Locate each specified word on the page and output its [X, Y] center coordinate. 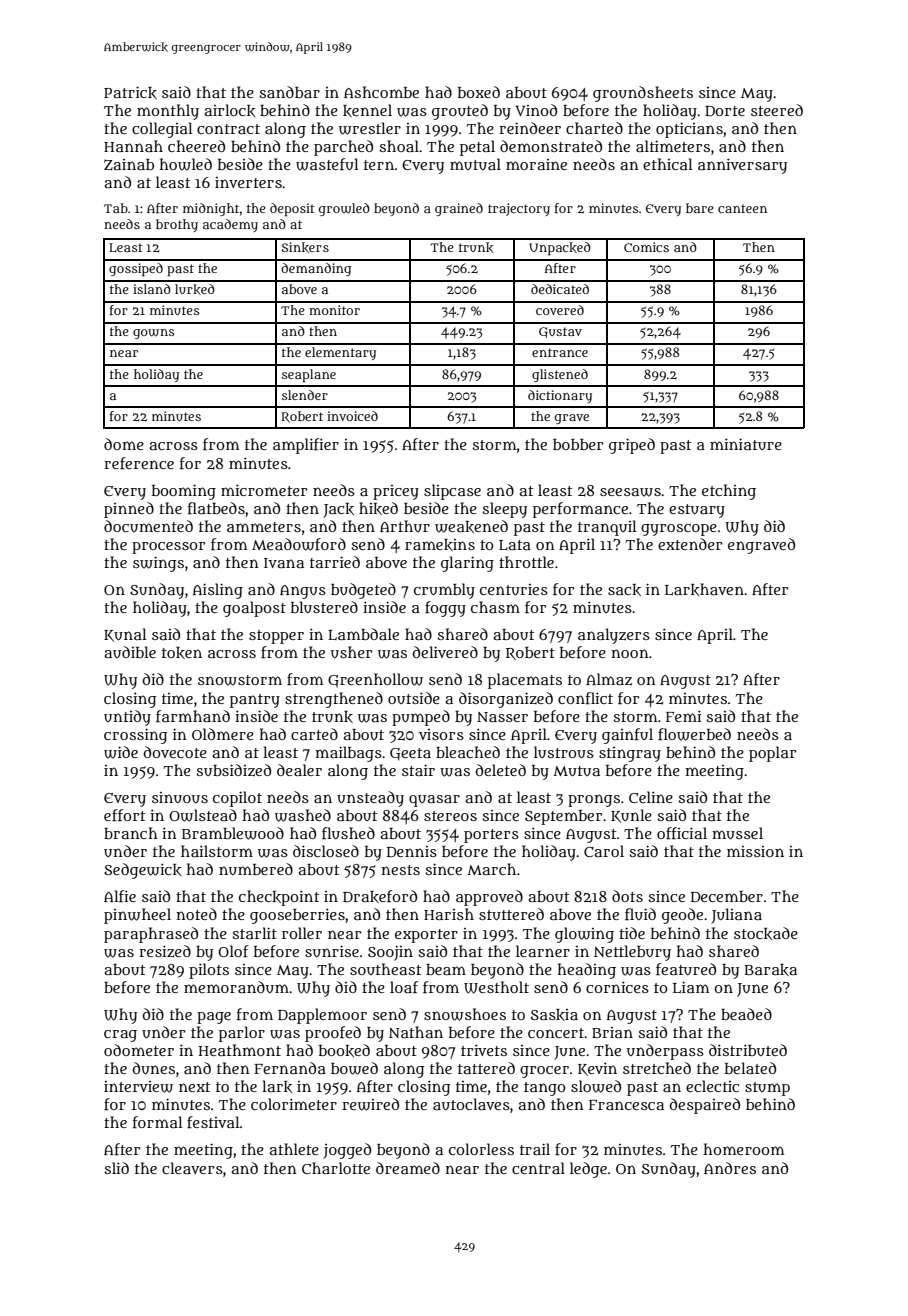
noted [197, 914]
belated [750, 1068]
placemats [525, 681]
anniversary [742, 166]
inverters [248, 182]
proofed [333, 1034]
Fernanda [290, 1068]
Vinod [536, 110]
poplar [773, 754]
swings [158, 564]
